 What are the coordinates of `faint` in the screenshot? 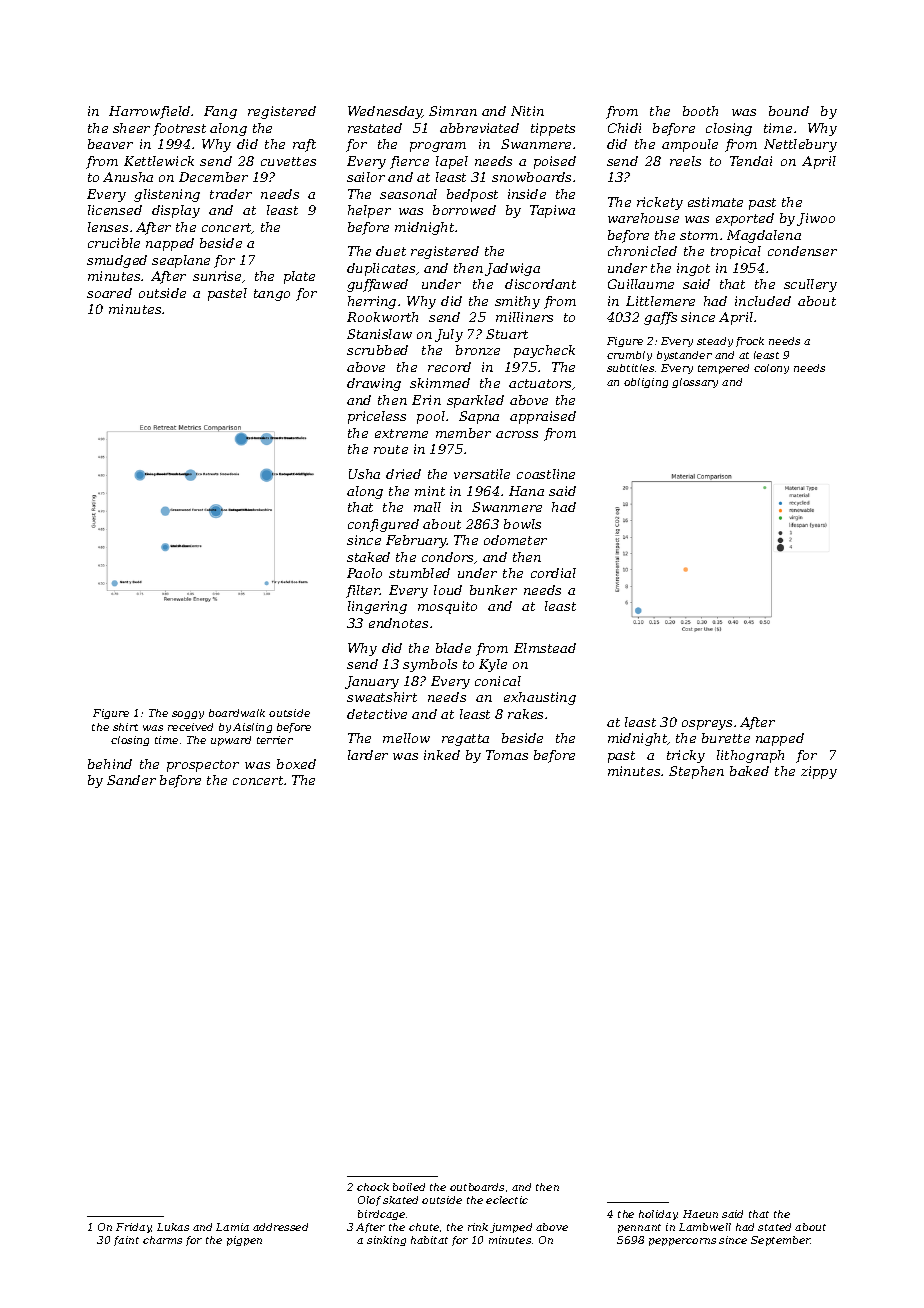 It's located at (126, 1241).
